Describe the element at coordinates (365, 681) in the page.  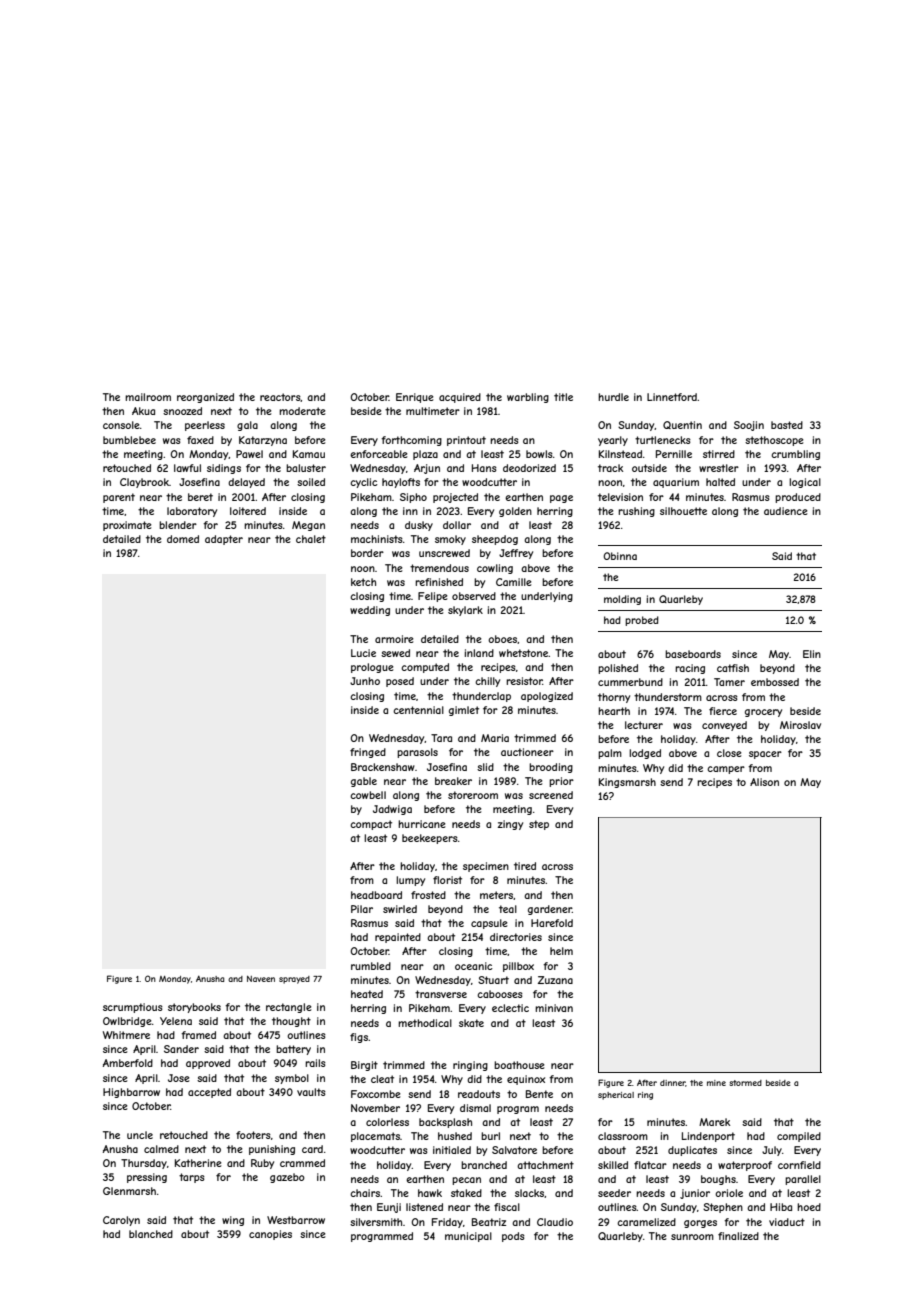
I see `Junho` at that location.
